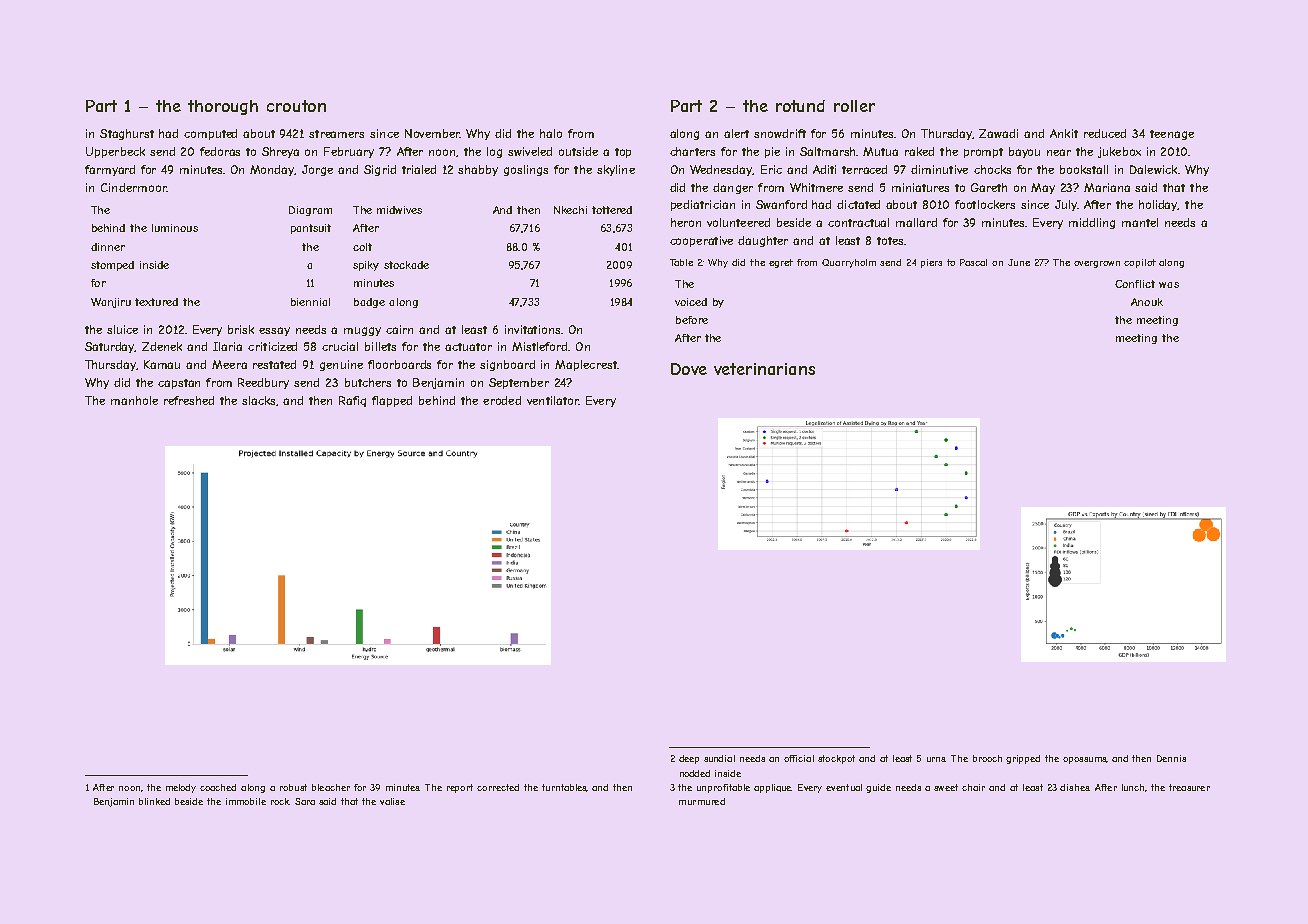 The height and width of the image is (924, 1308). I want to click on rotund, so click(800, 106).
